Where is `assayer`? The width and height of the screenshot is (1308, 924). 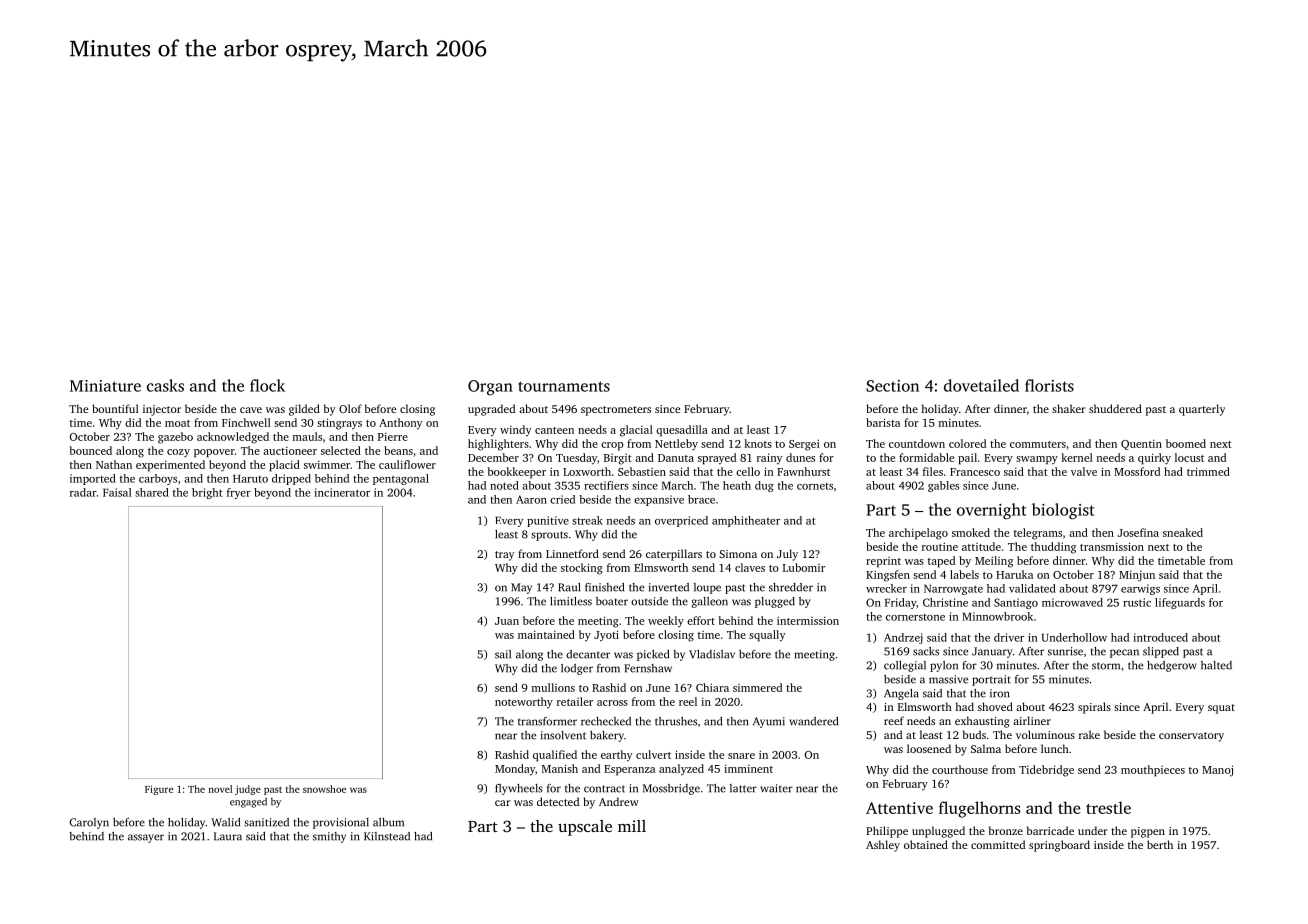
assayer is located at coordinates (146, 838).
